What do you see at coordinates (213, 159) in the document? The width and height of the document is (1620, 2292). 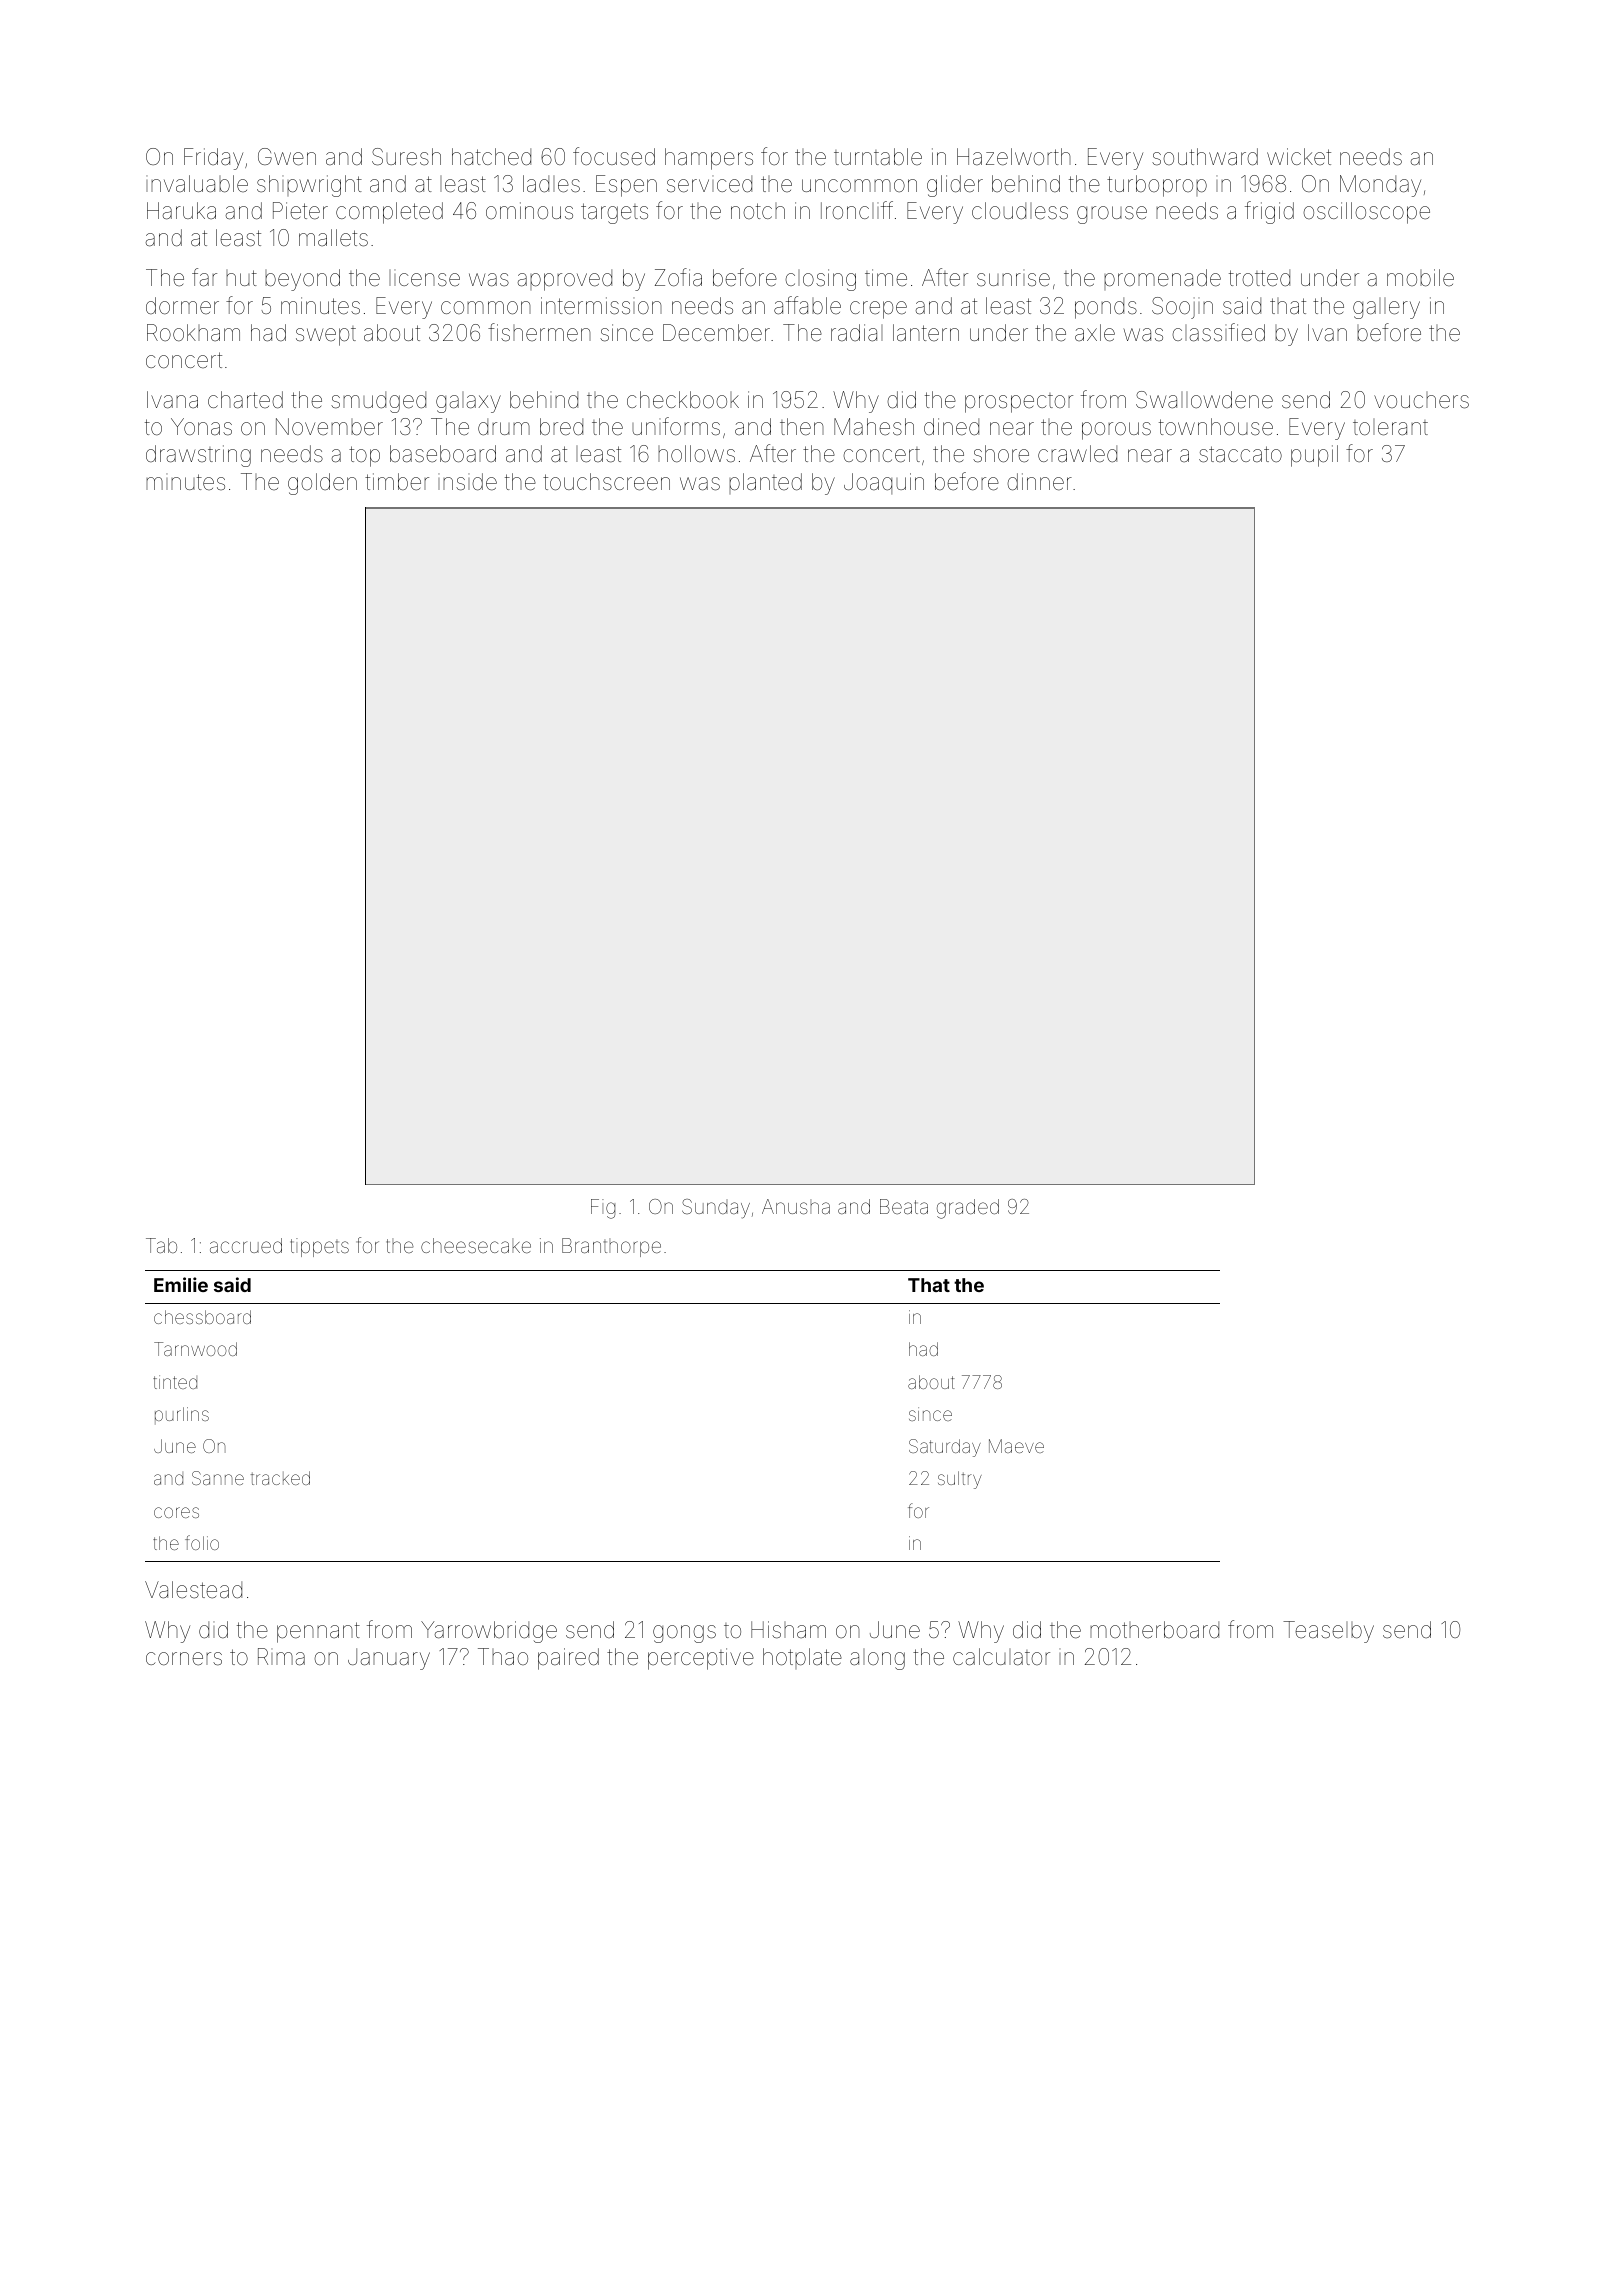 I see `Friday` at bounding box center [213, 159].
